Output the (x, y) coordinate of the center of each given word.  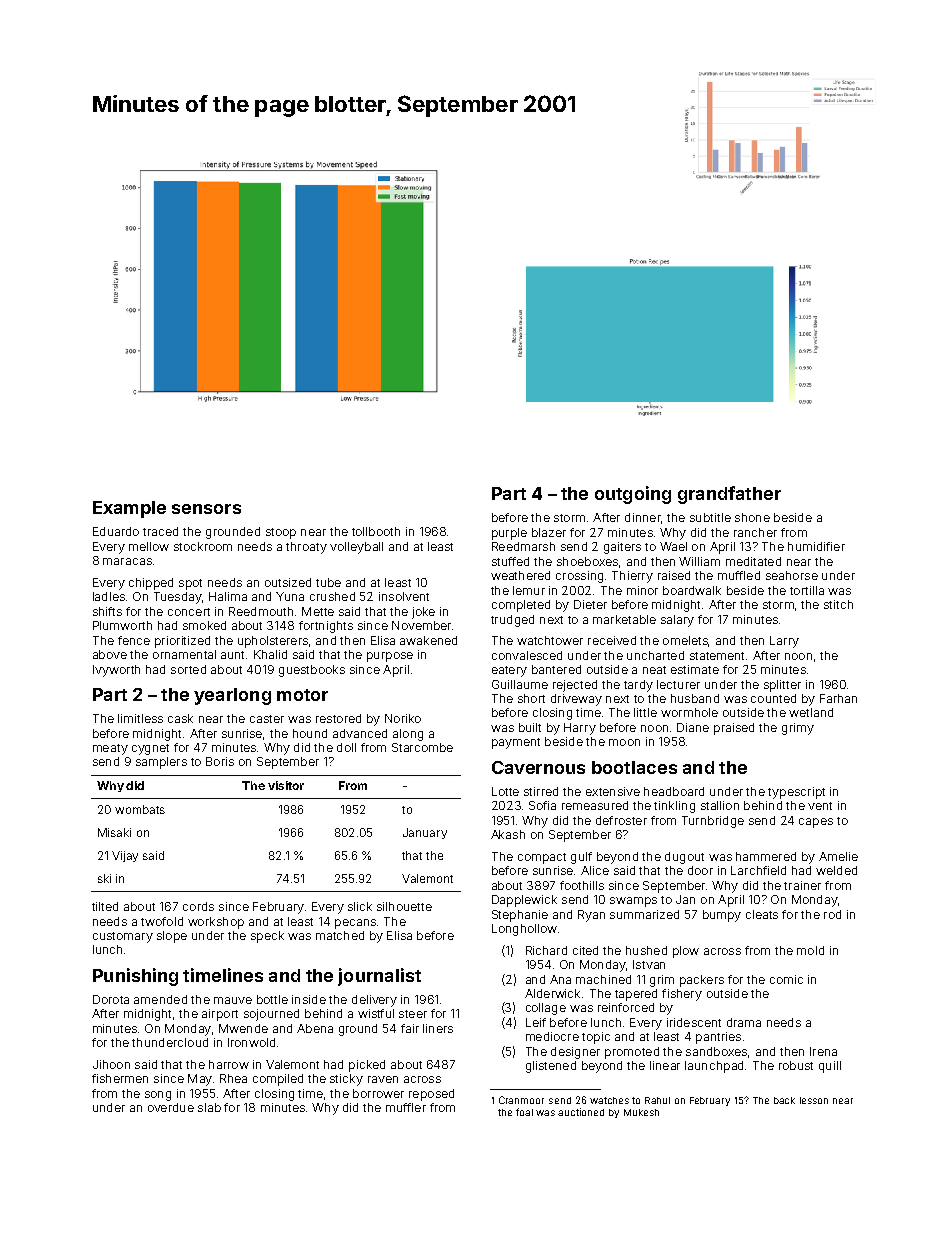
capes (816, 823)
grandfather (729, 495)
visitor (286, 785)
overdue (171, 1107)
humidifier (816, 546)
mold (810, 950)
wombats (140, 809)
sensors (206, 509)
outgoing (633, 495)
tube (328, 582)
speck (267, 937)
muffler (406, 1107)
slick (360, 906)
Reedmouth (261, 611)
